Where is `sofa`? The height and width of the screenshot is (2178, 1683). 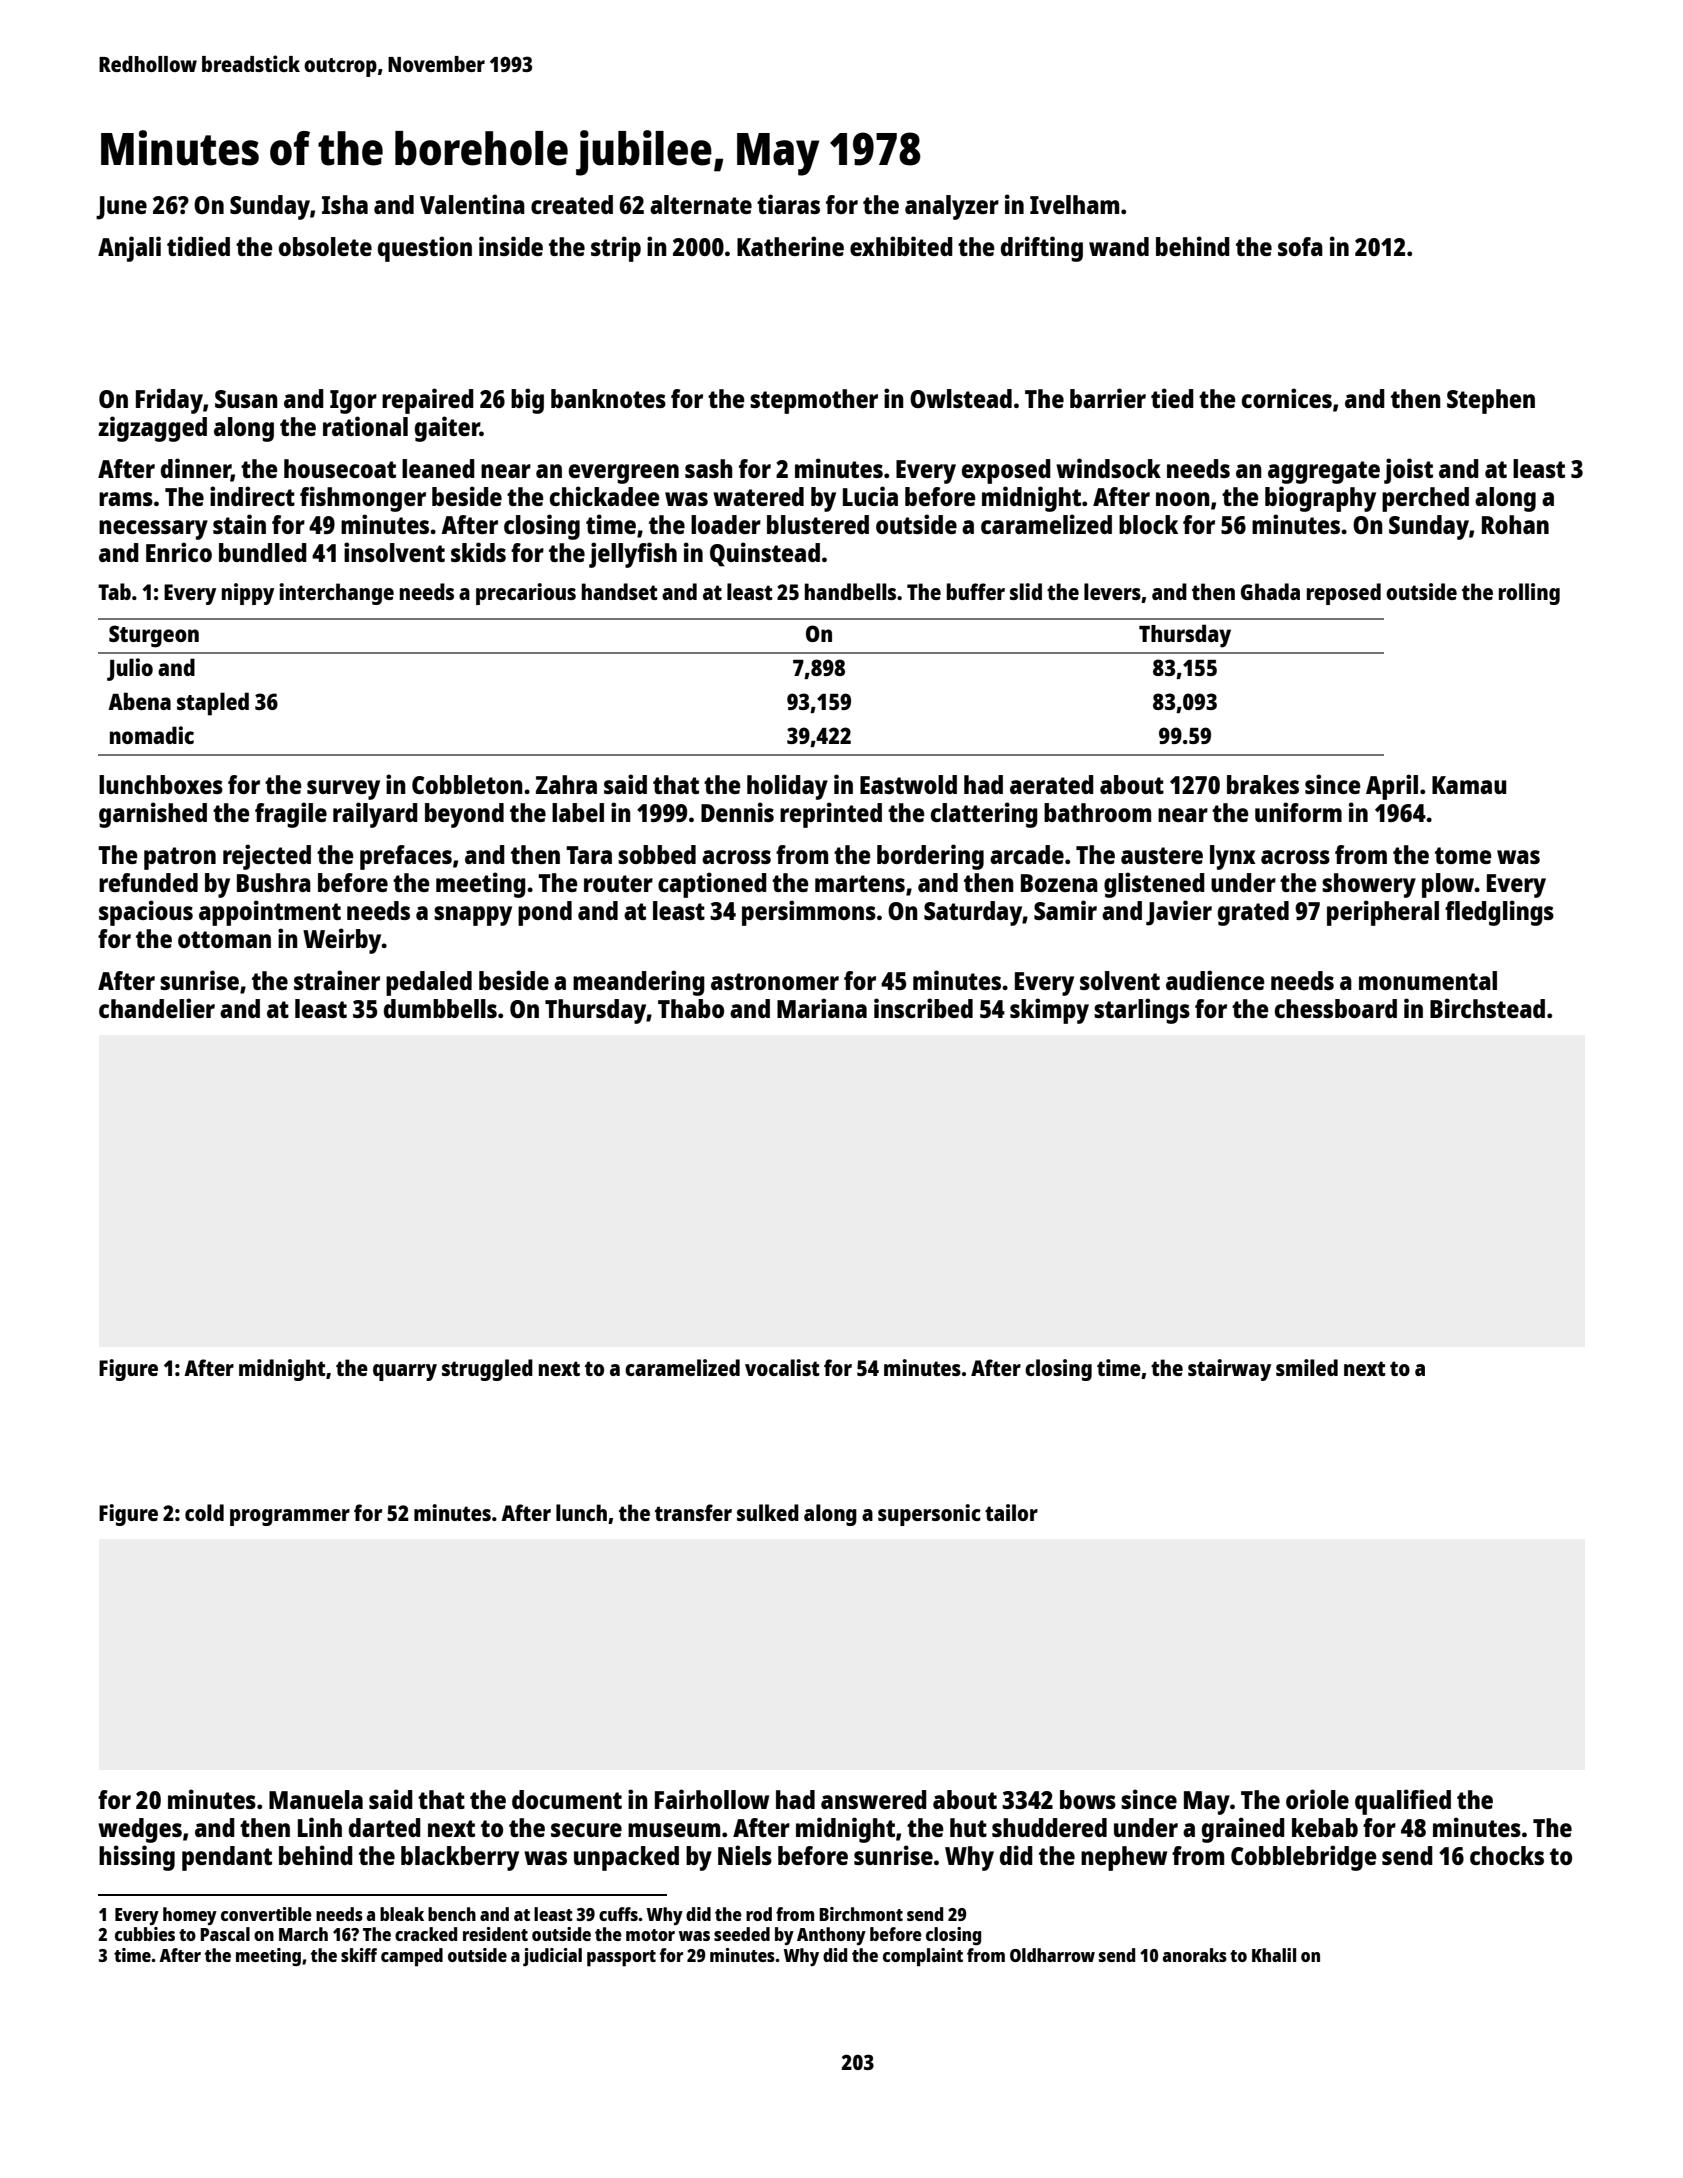 sofa is located at coordinates (1300, 246).
